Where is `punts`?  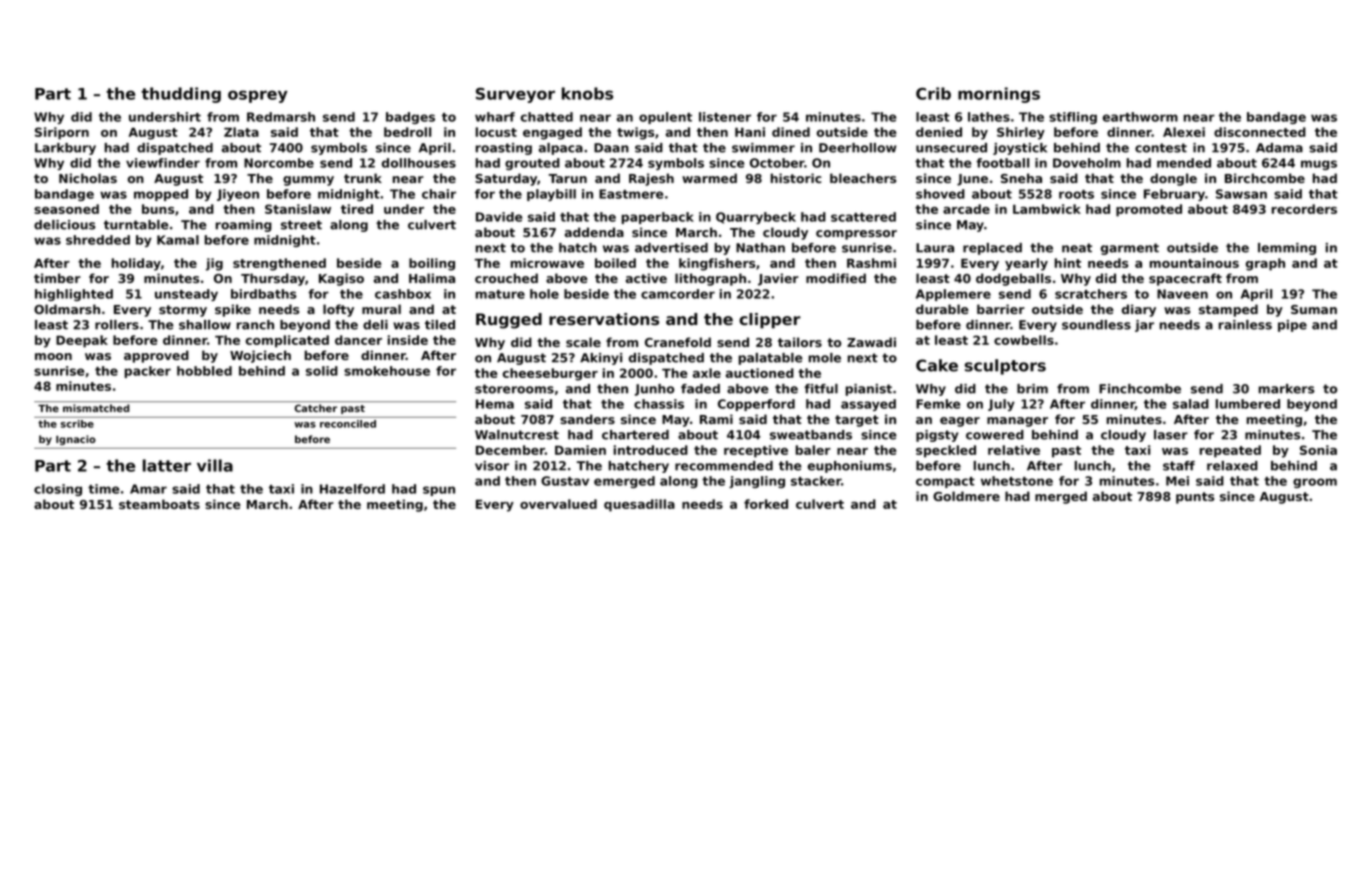
punts is located at coordinates (1195, 498).
